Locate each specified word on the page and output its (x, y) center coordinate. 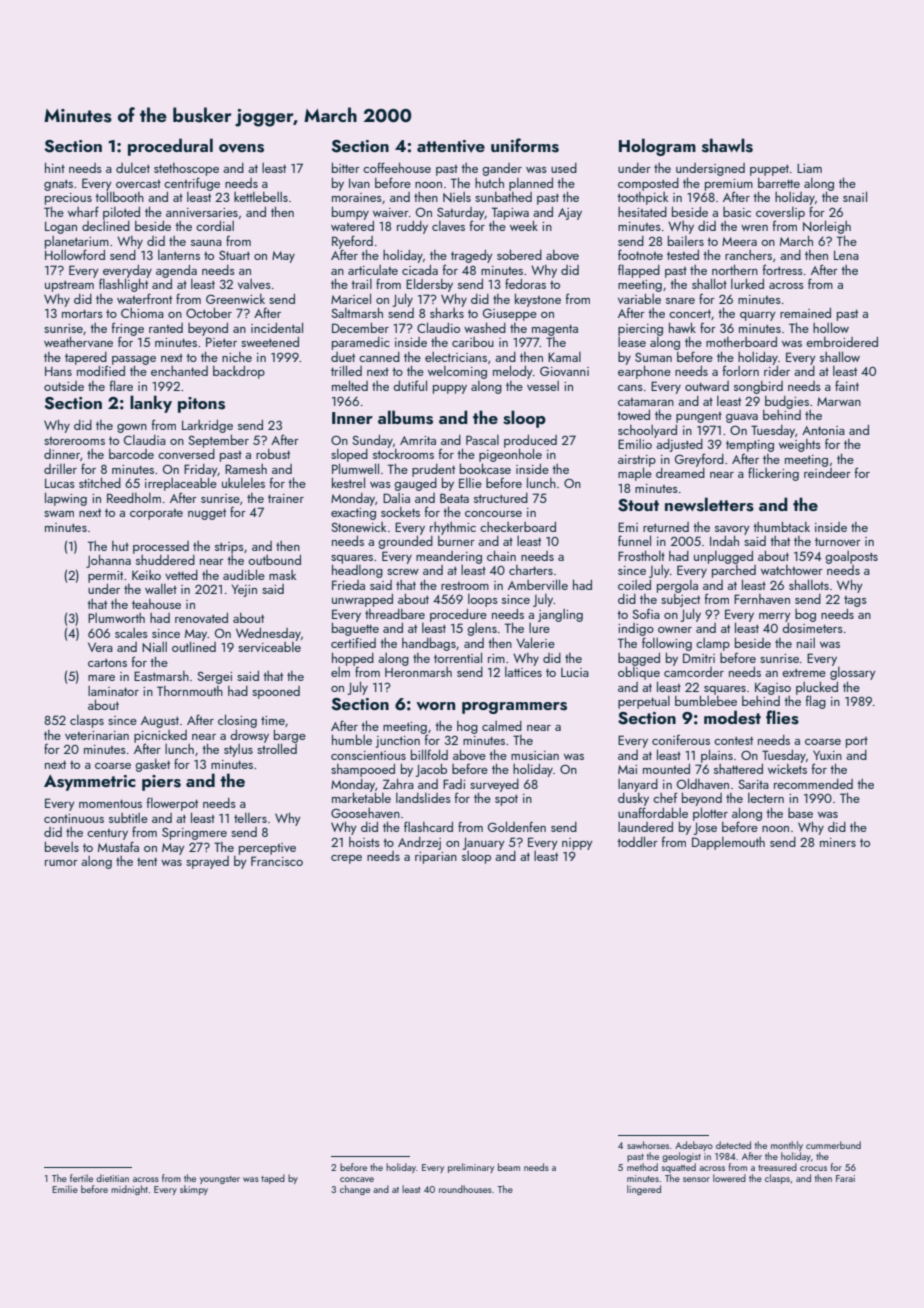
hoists (364, 842)
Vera (100, 647)
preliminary (471, 1168)
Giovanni (564, 371)
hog (467, 727)
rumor (61, 863)
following (667, 644)
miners (838, 842)
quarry (758, 316)
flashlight (123, 285)
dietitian (112, 1178)
